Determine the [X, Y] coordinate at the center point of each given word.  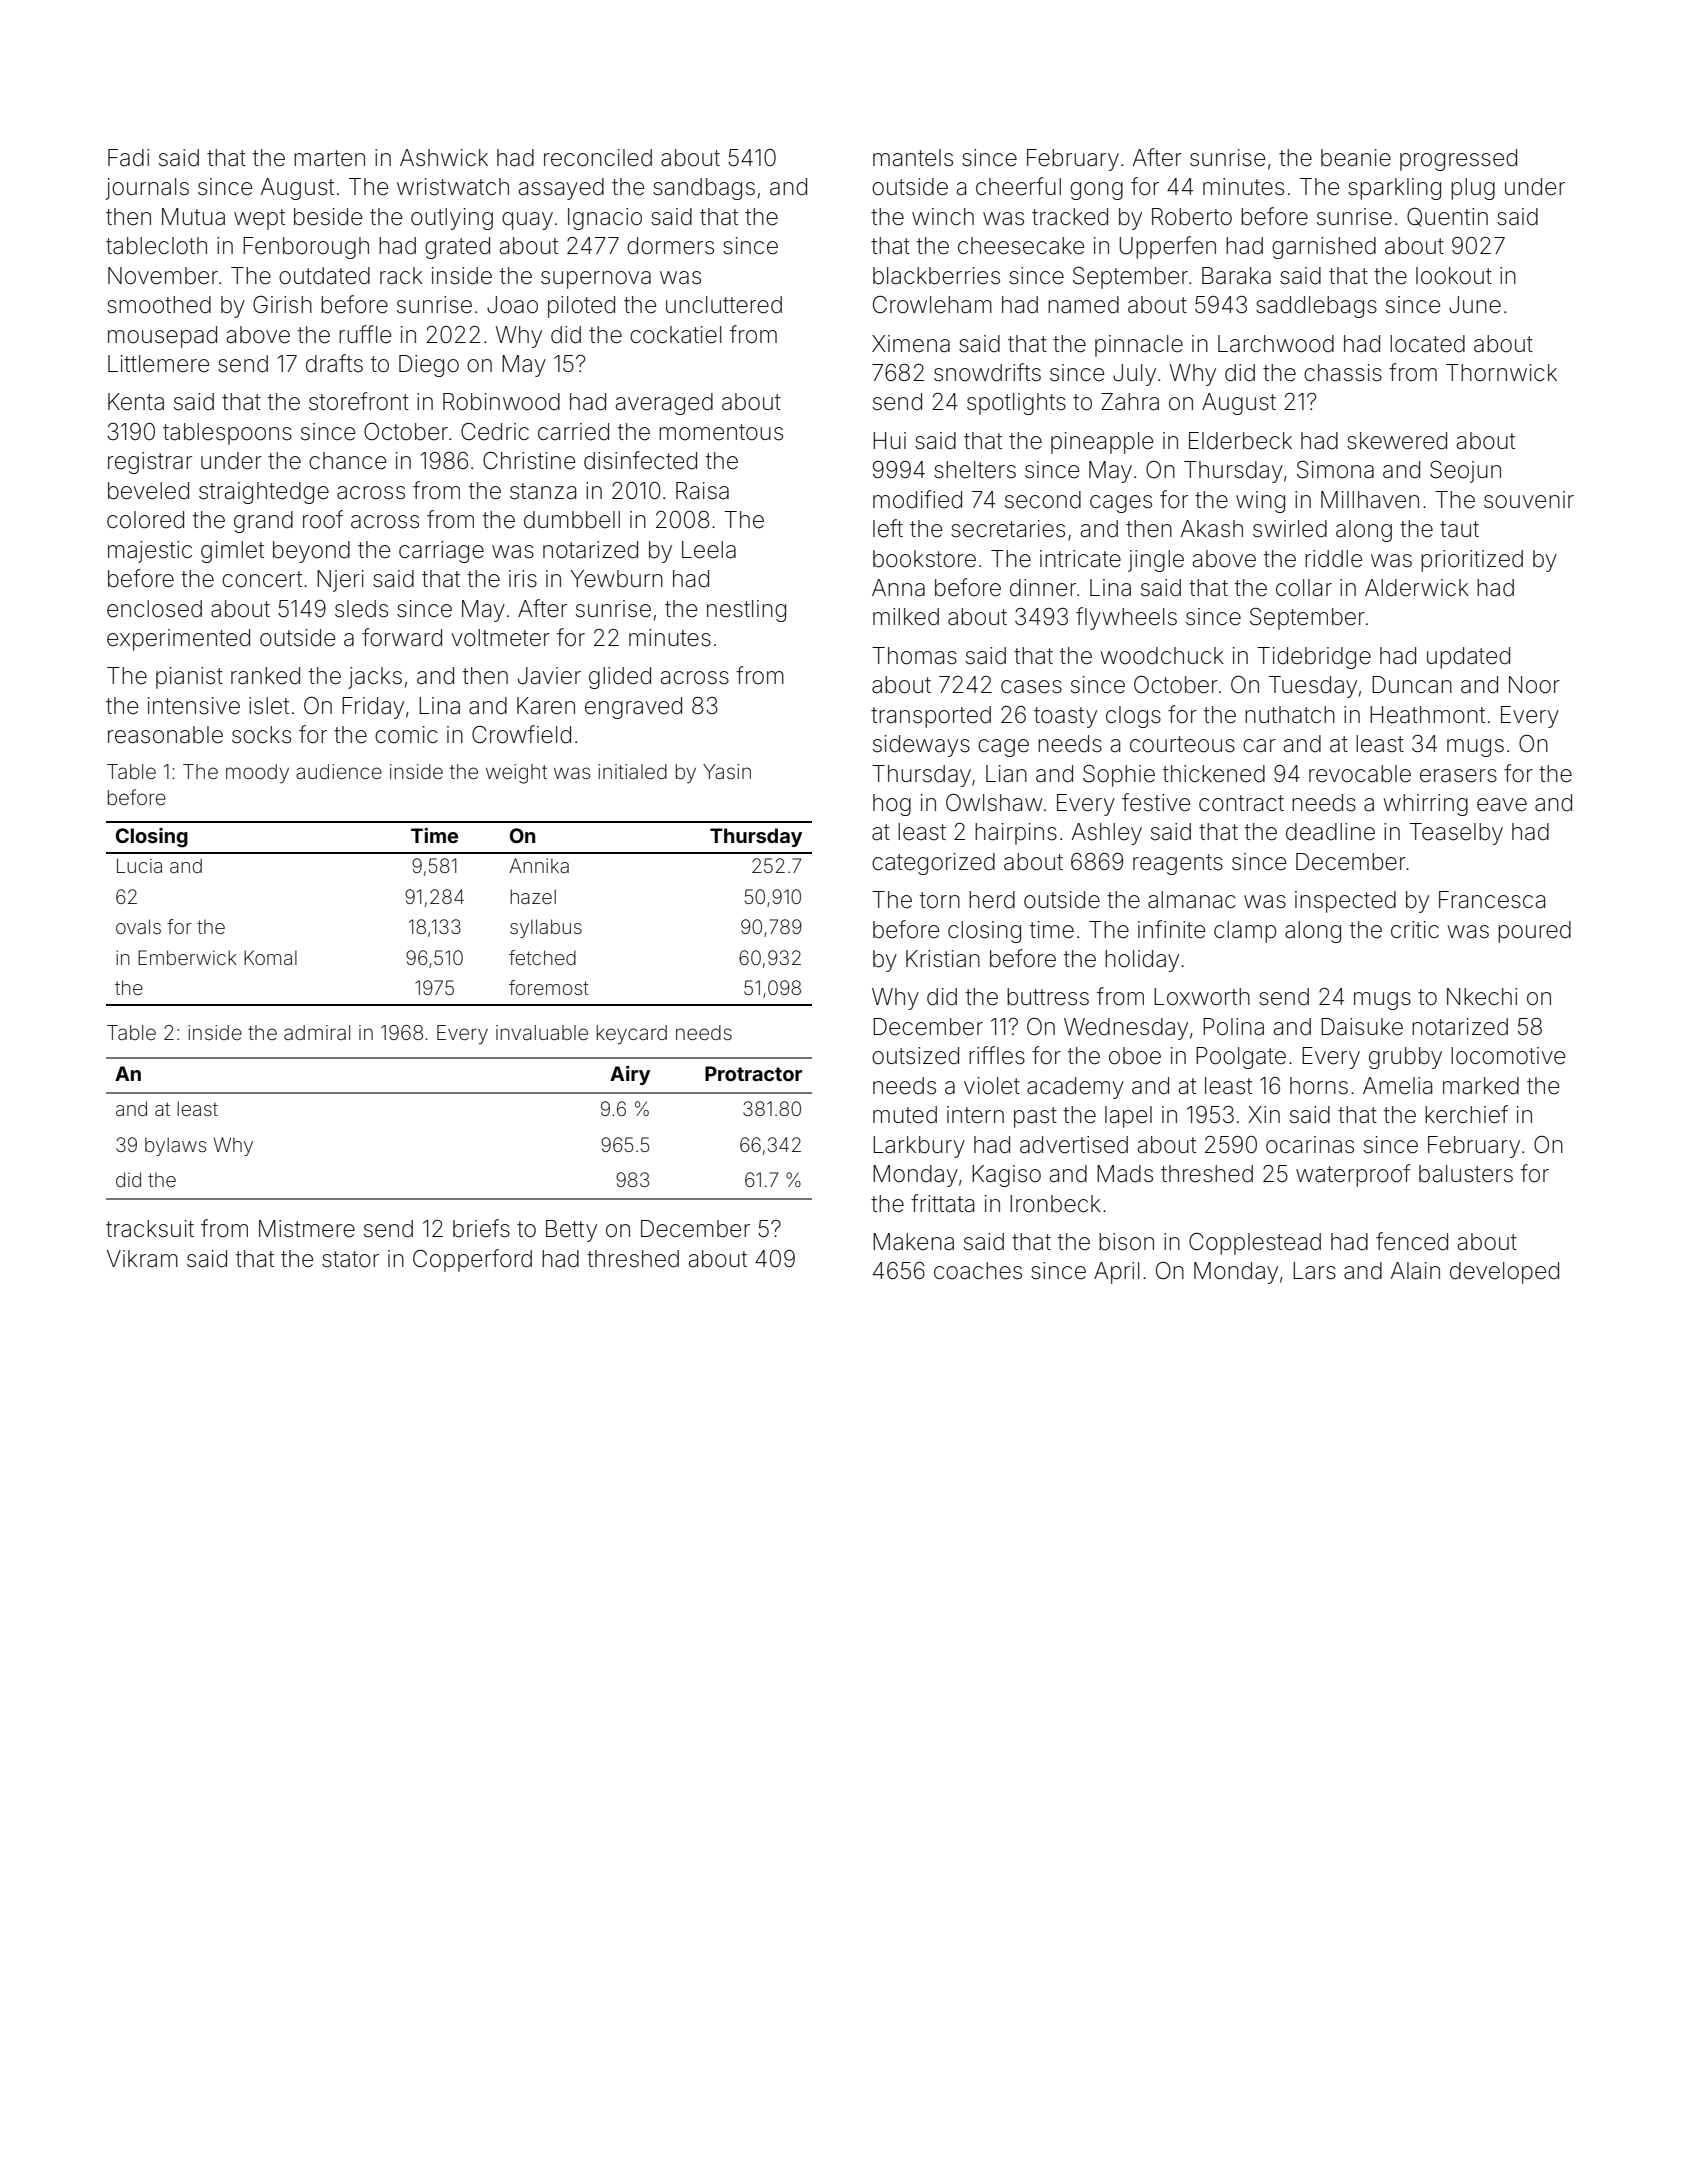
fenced [1412, 1241]
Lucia [139, 865]
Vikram [142, 1259]
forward [402, 637]
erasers [1458, 776]
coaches [978, 1271]
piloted [581, 307]
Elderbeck [1240, 441]
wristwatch [453, 187]
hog [892, 805]
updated [1468, 658]
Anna [898, 588]
